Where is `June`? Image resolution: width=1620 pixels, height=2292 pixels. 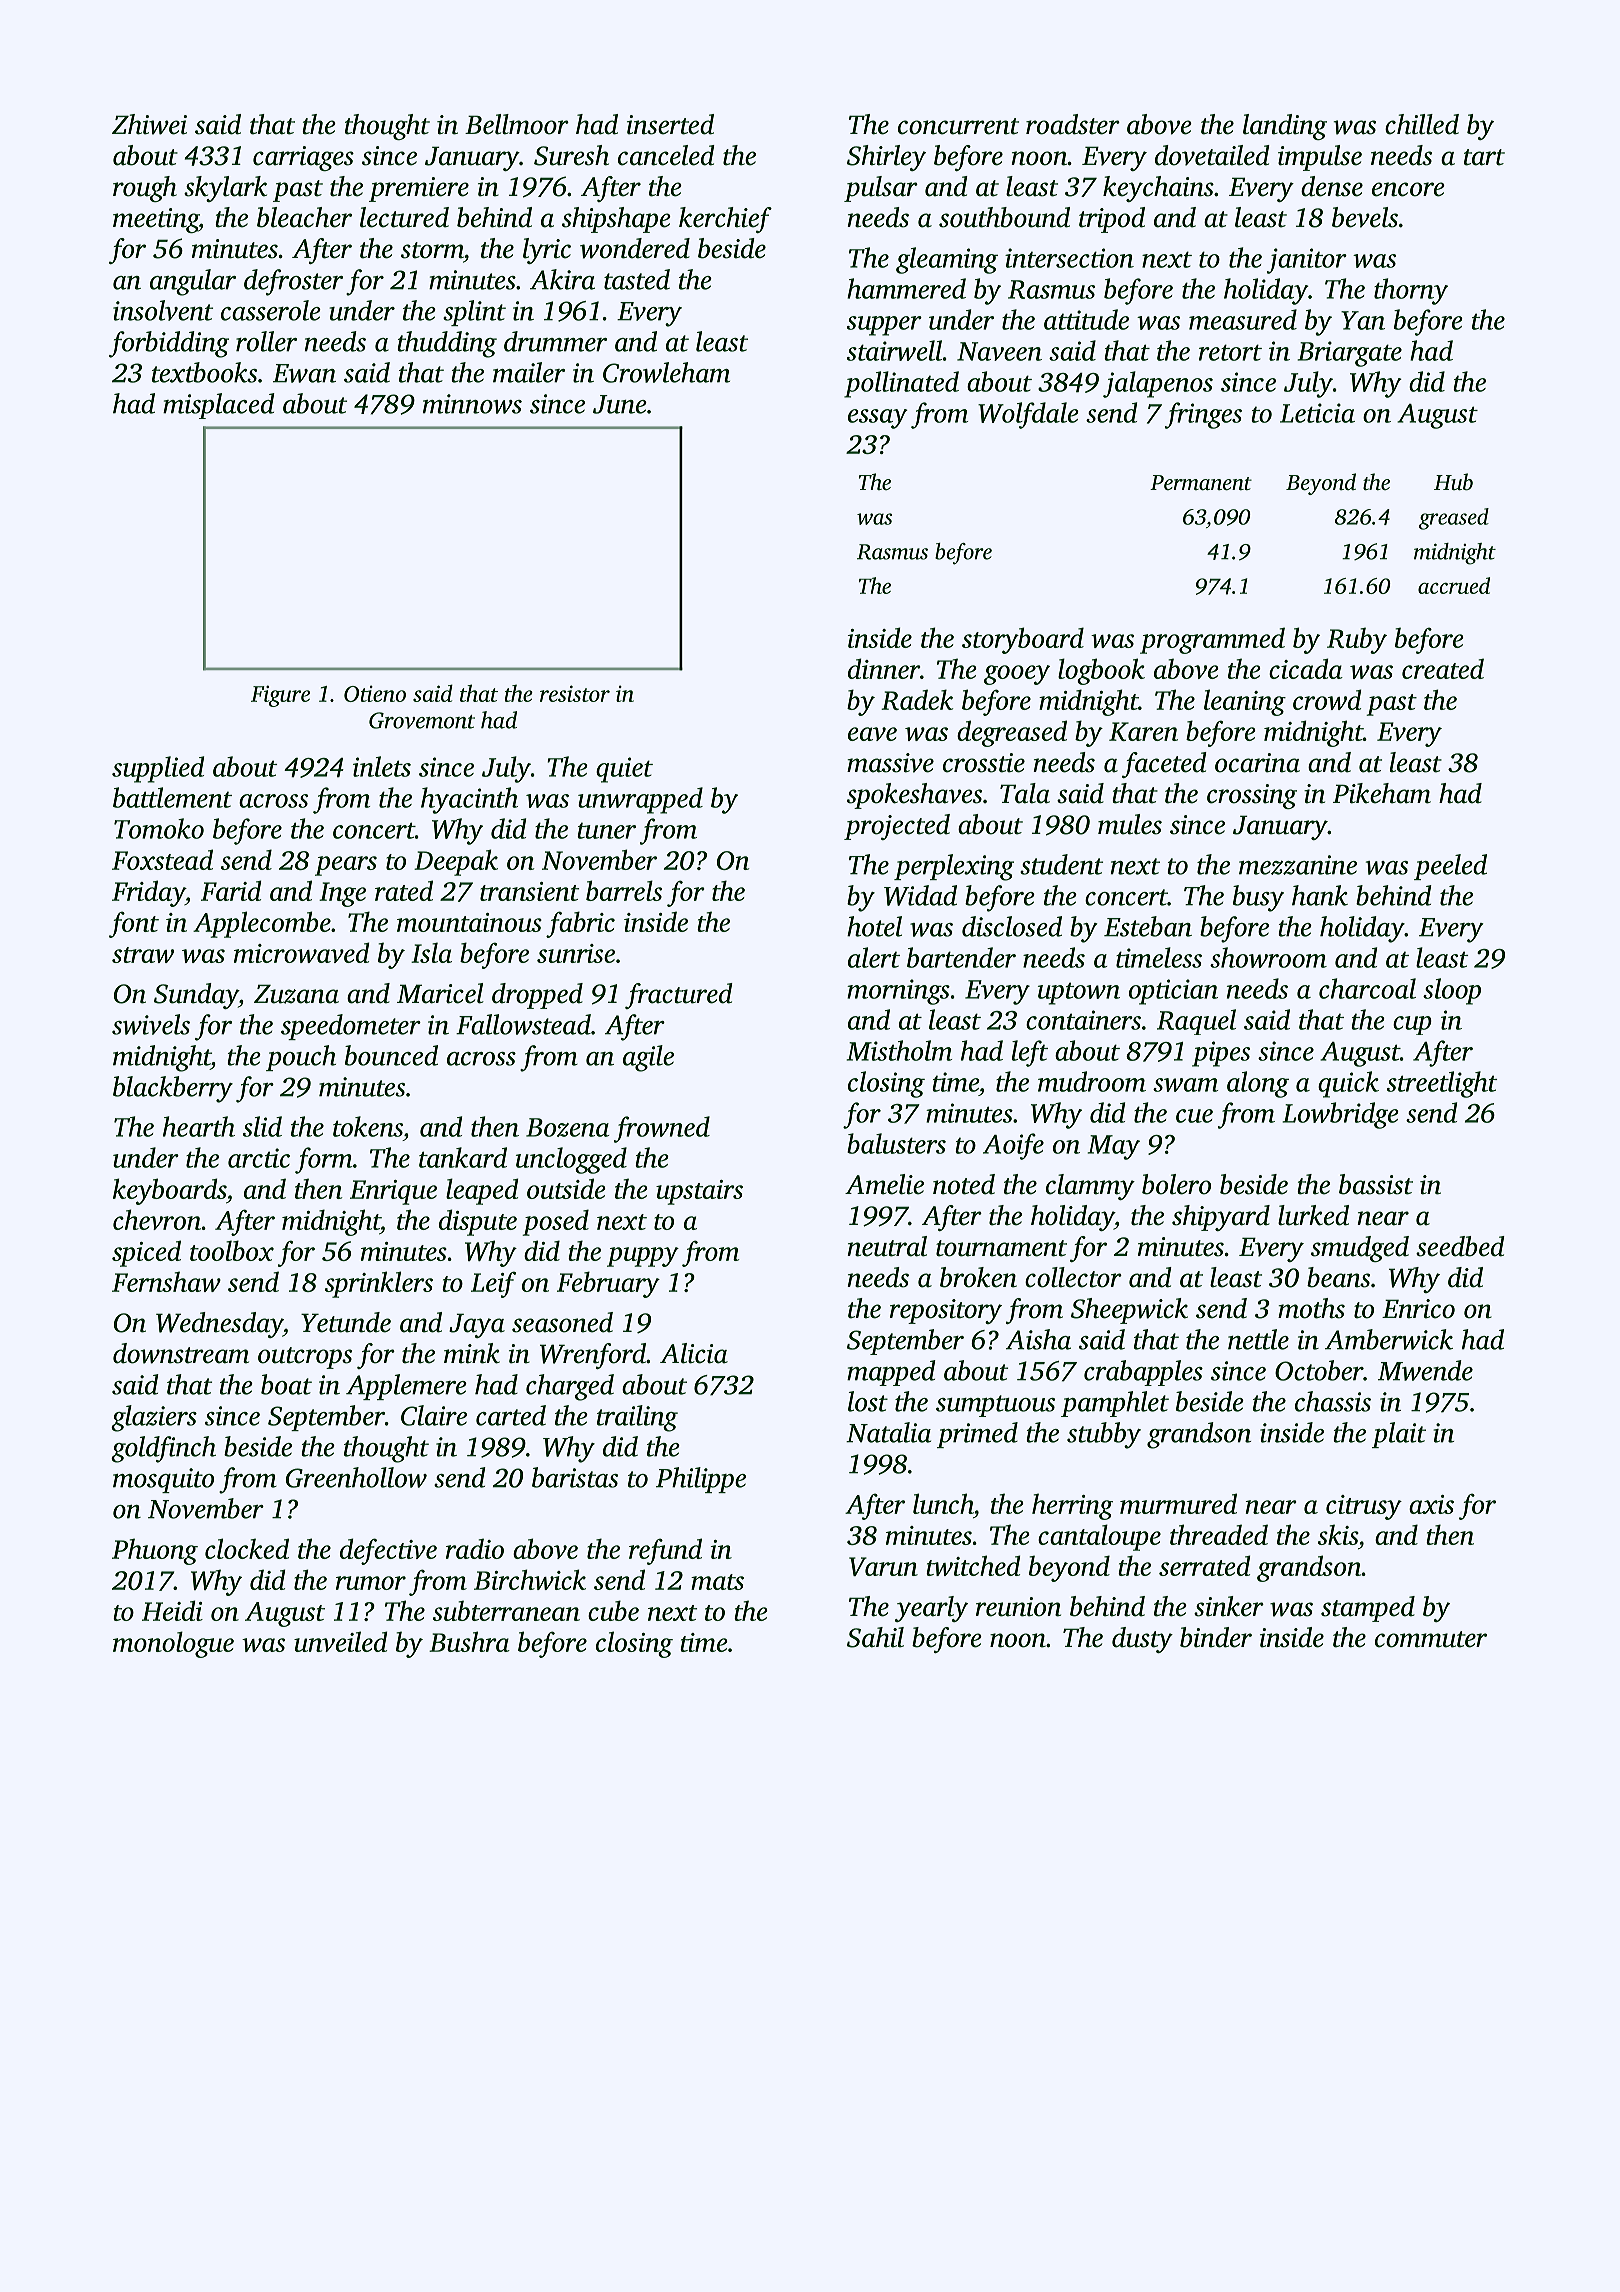
June is located at coordinates (620, 404).
